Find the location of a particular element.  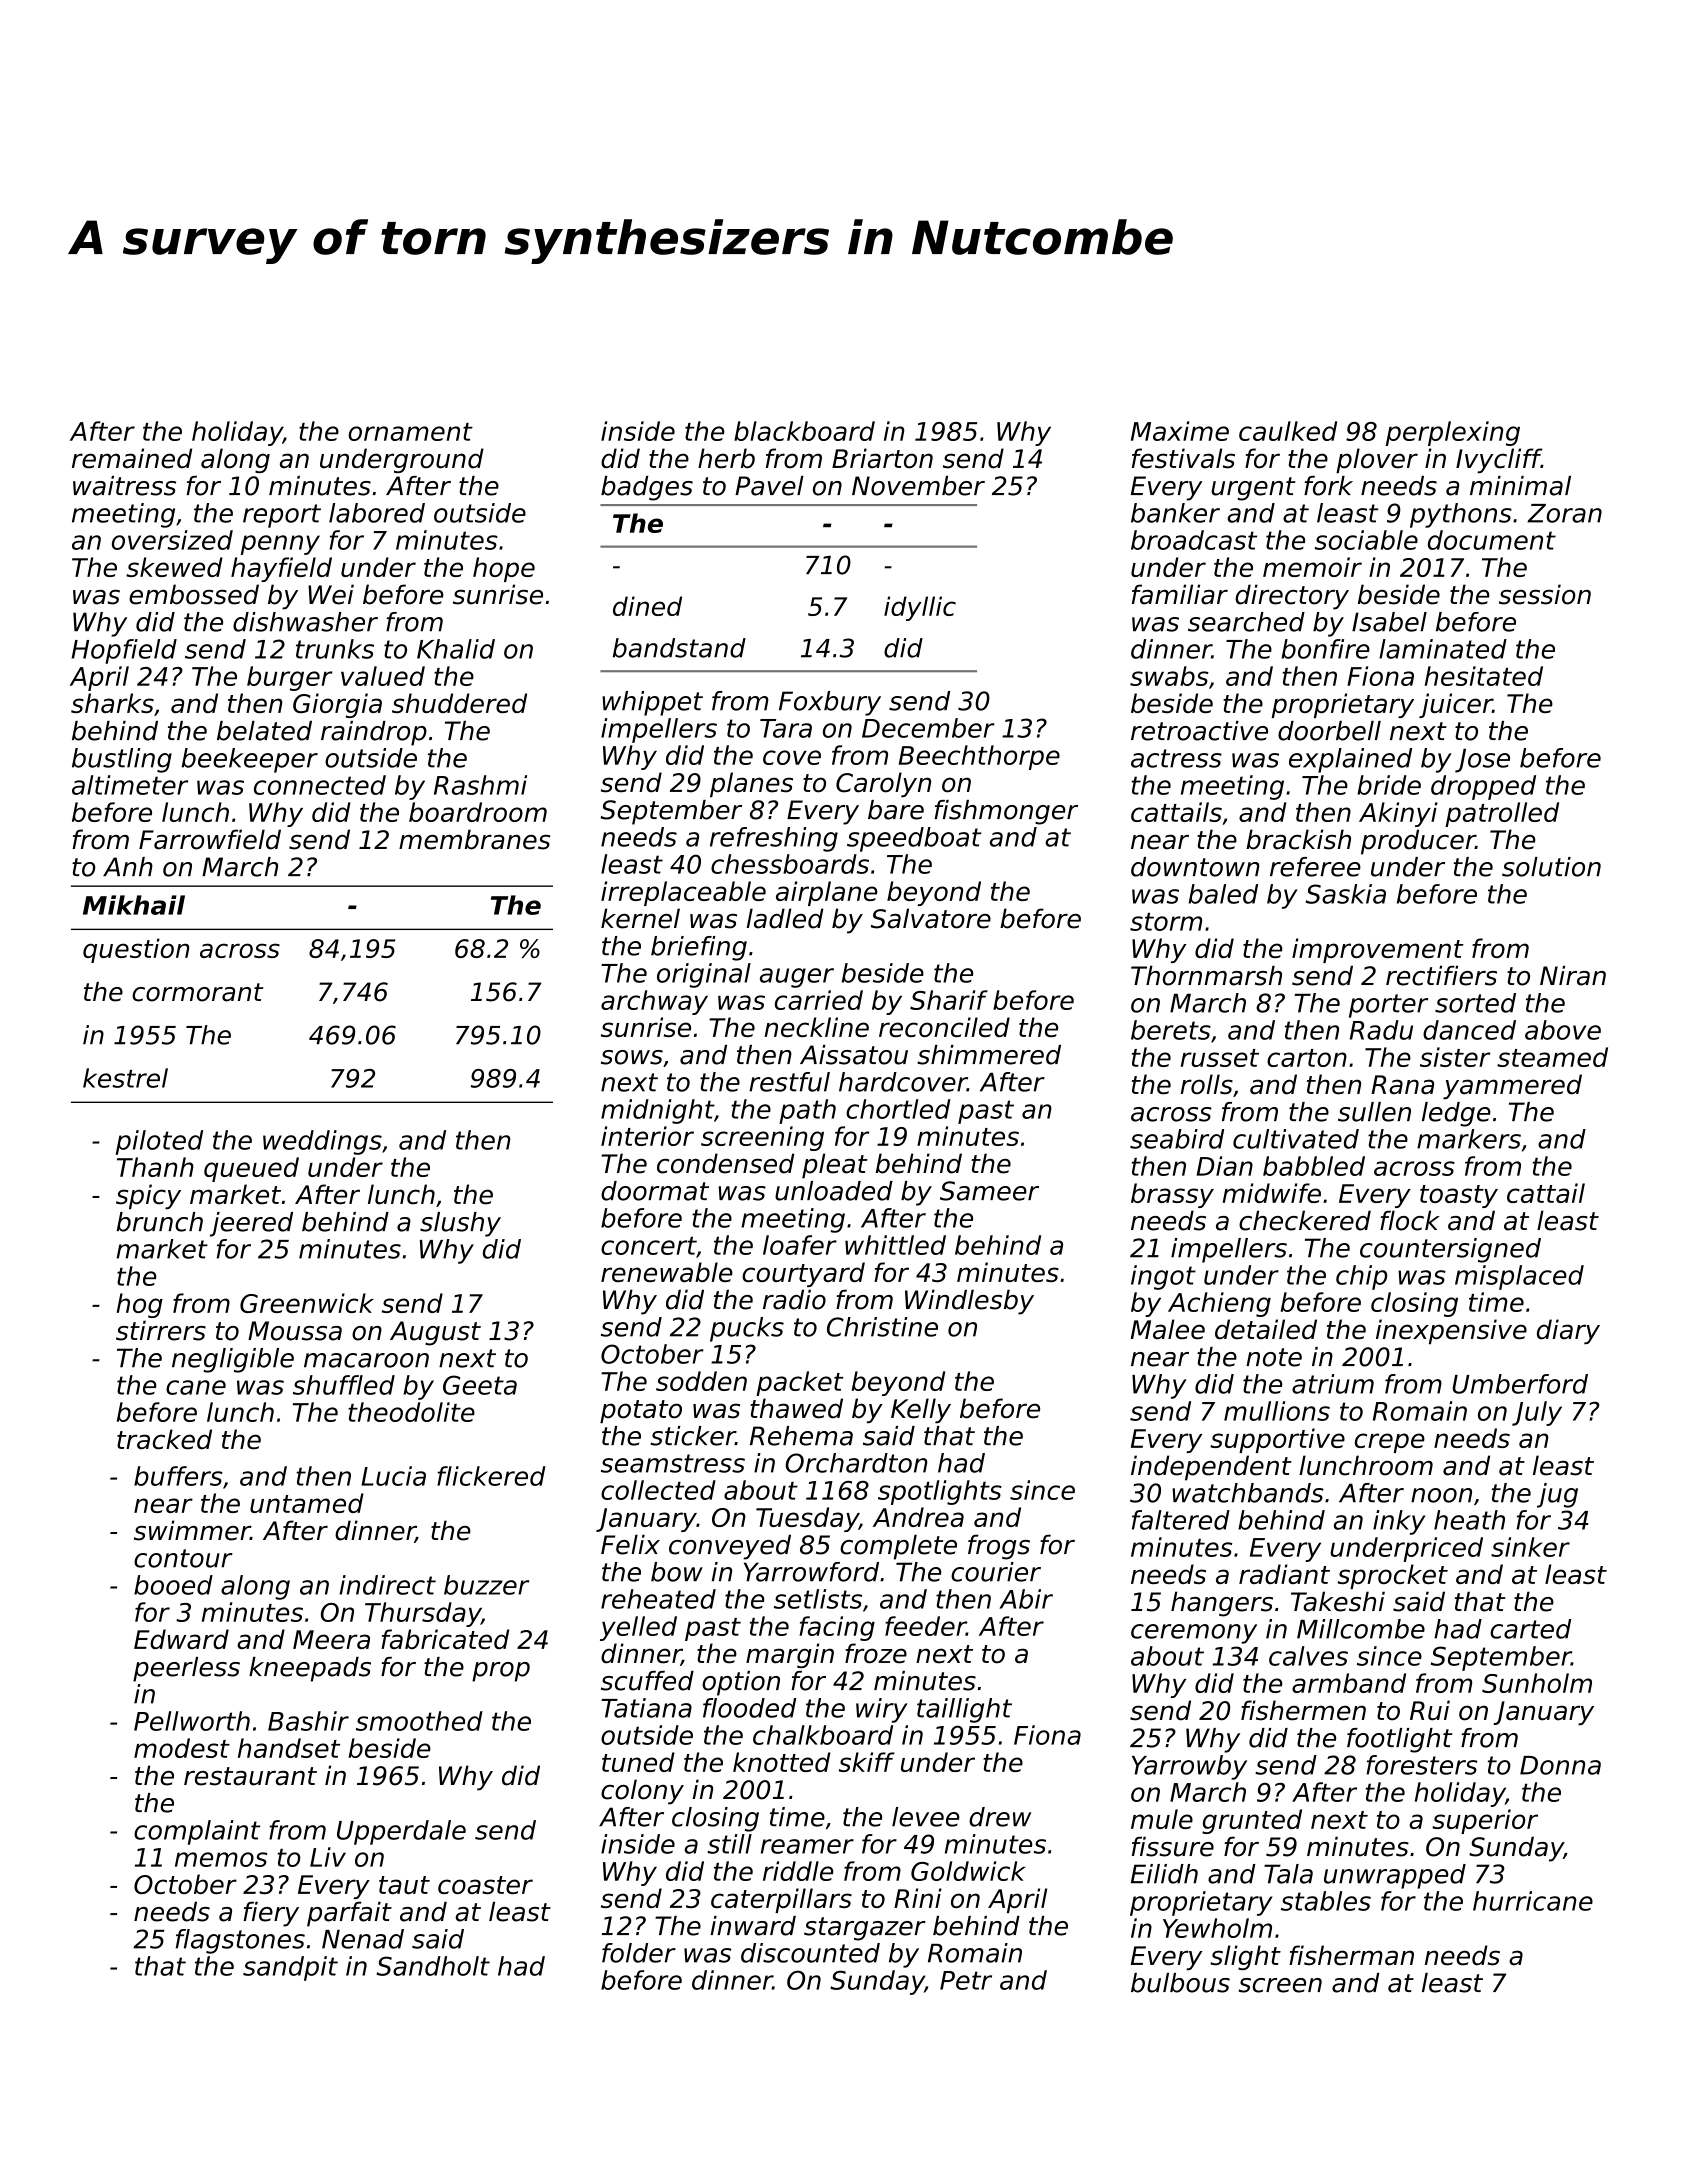

sinker is located at coordinates (1530, 1547).
